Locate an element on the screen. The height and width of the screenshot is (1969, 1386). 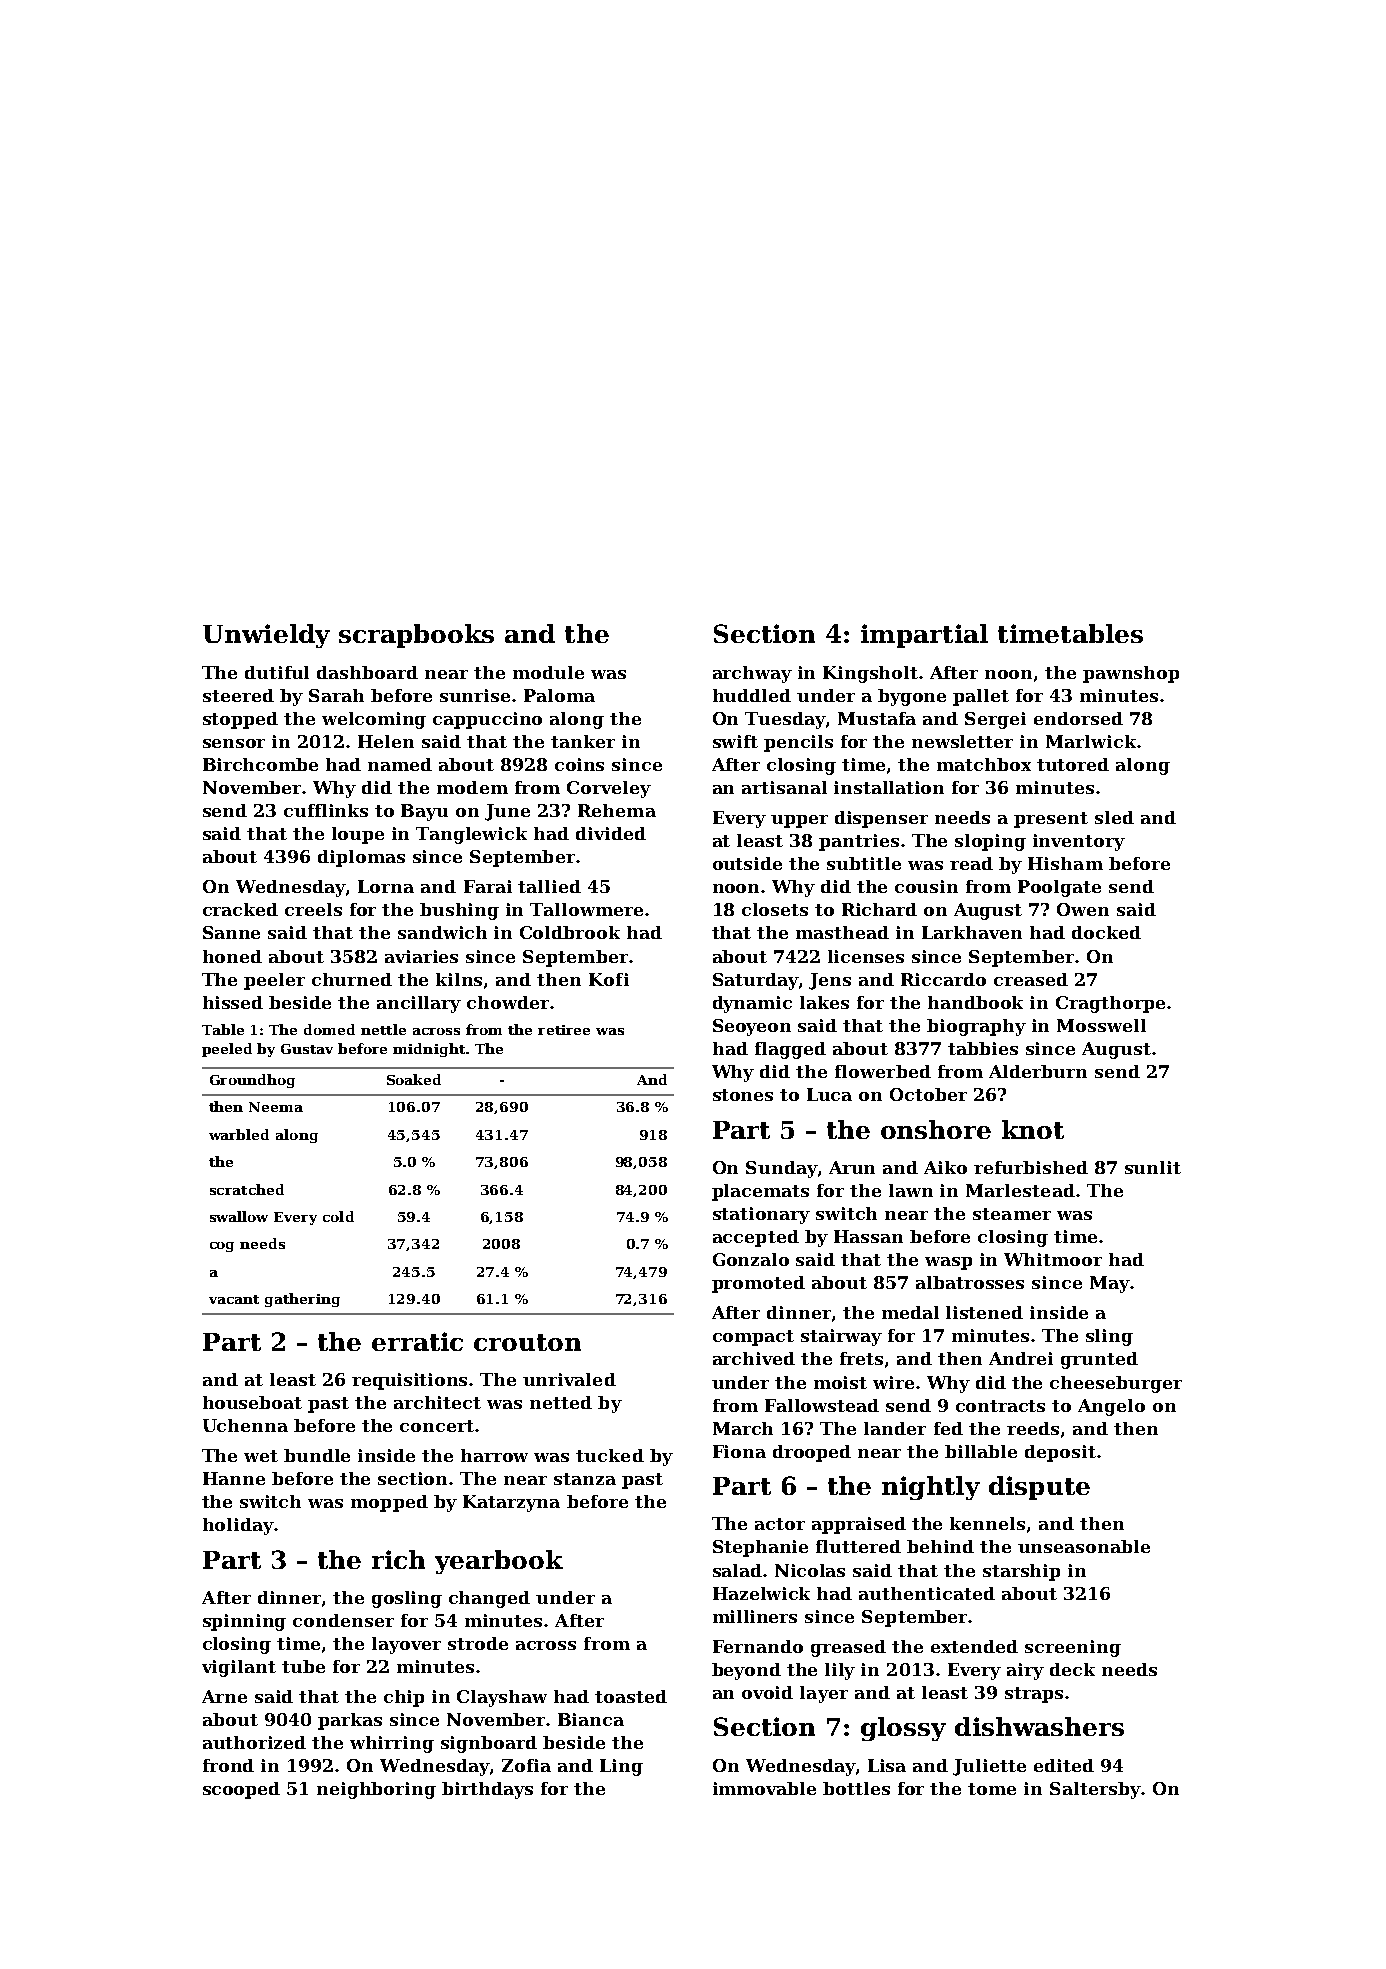
cufflinks is located at coordinates (326, 810).
